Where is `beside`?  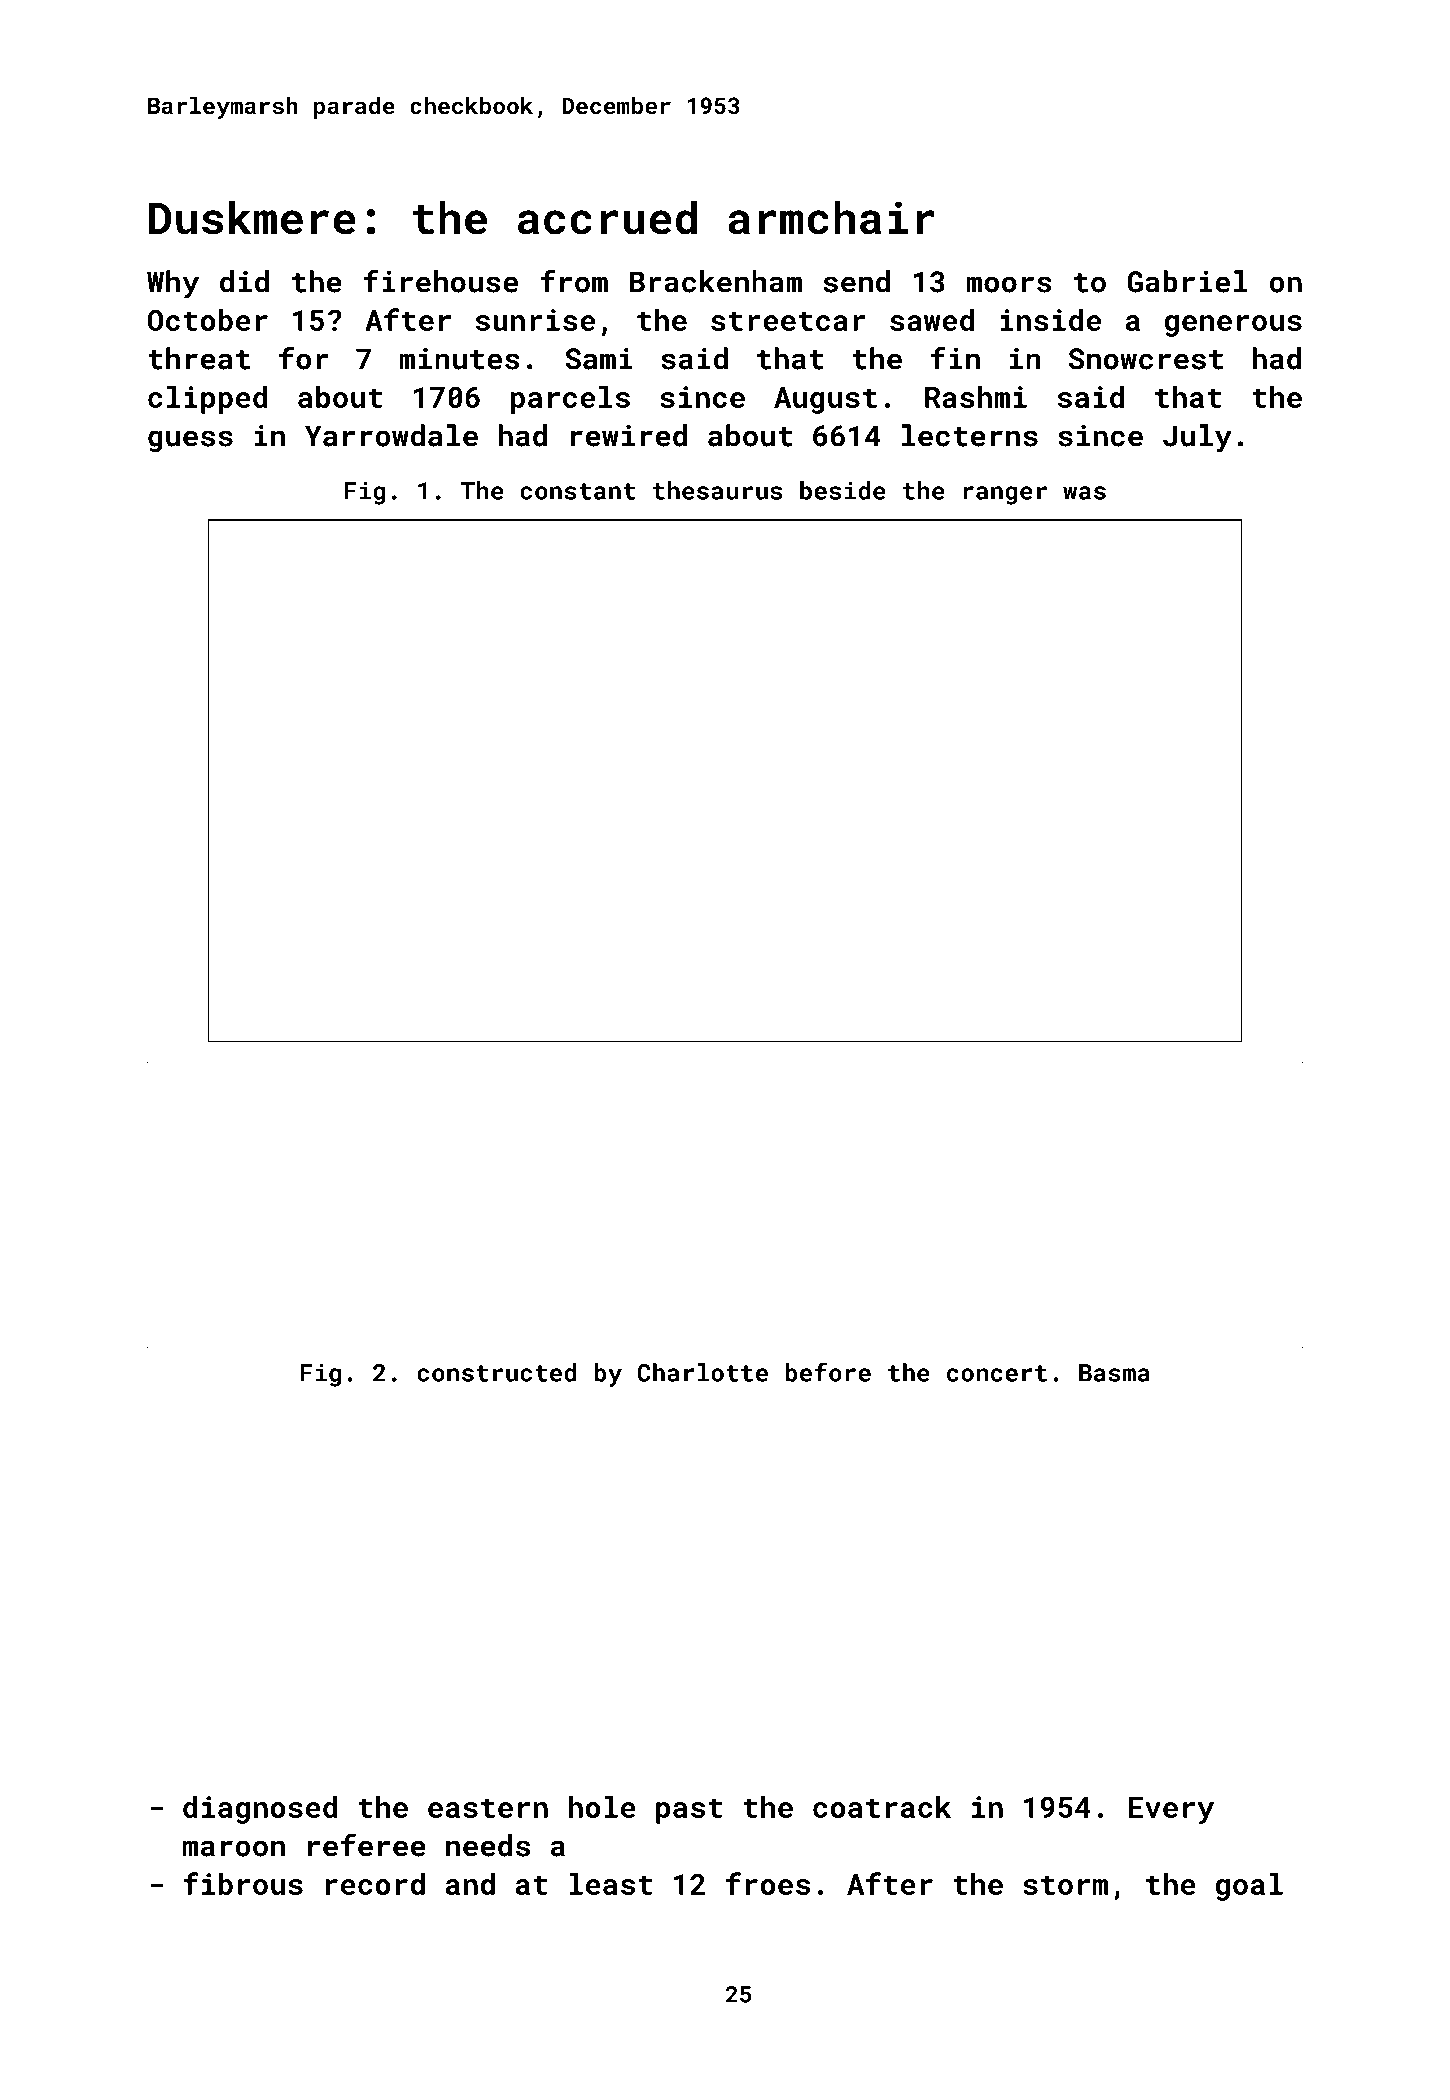 beside is located at coordinates (843, 490).
